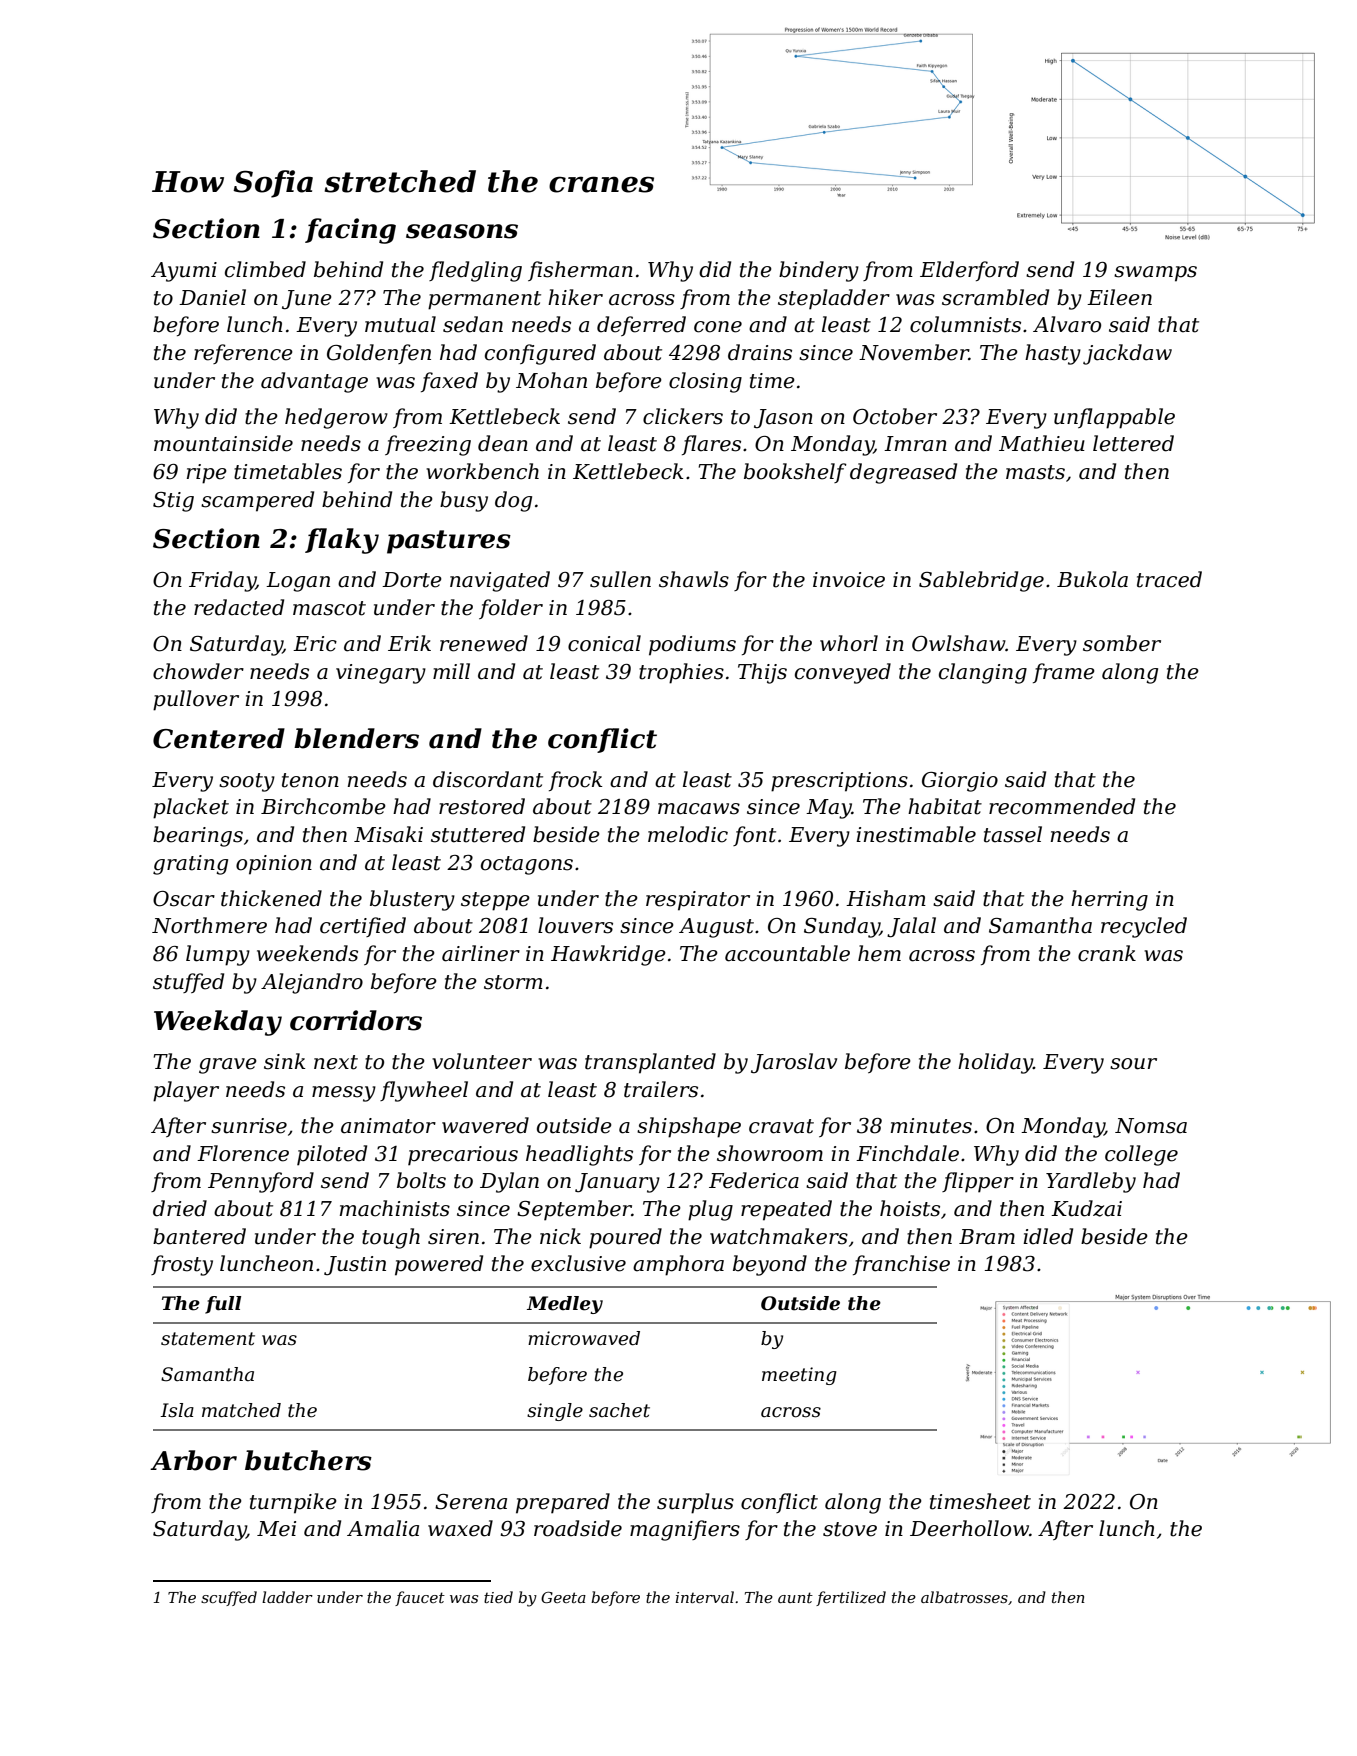 This screenshot has width=1357, height=1756. Describe the element at coordinates (555, 1412) in the screenshot. I see `single` at that location.
